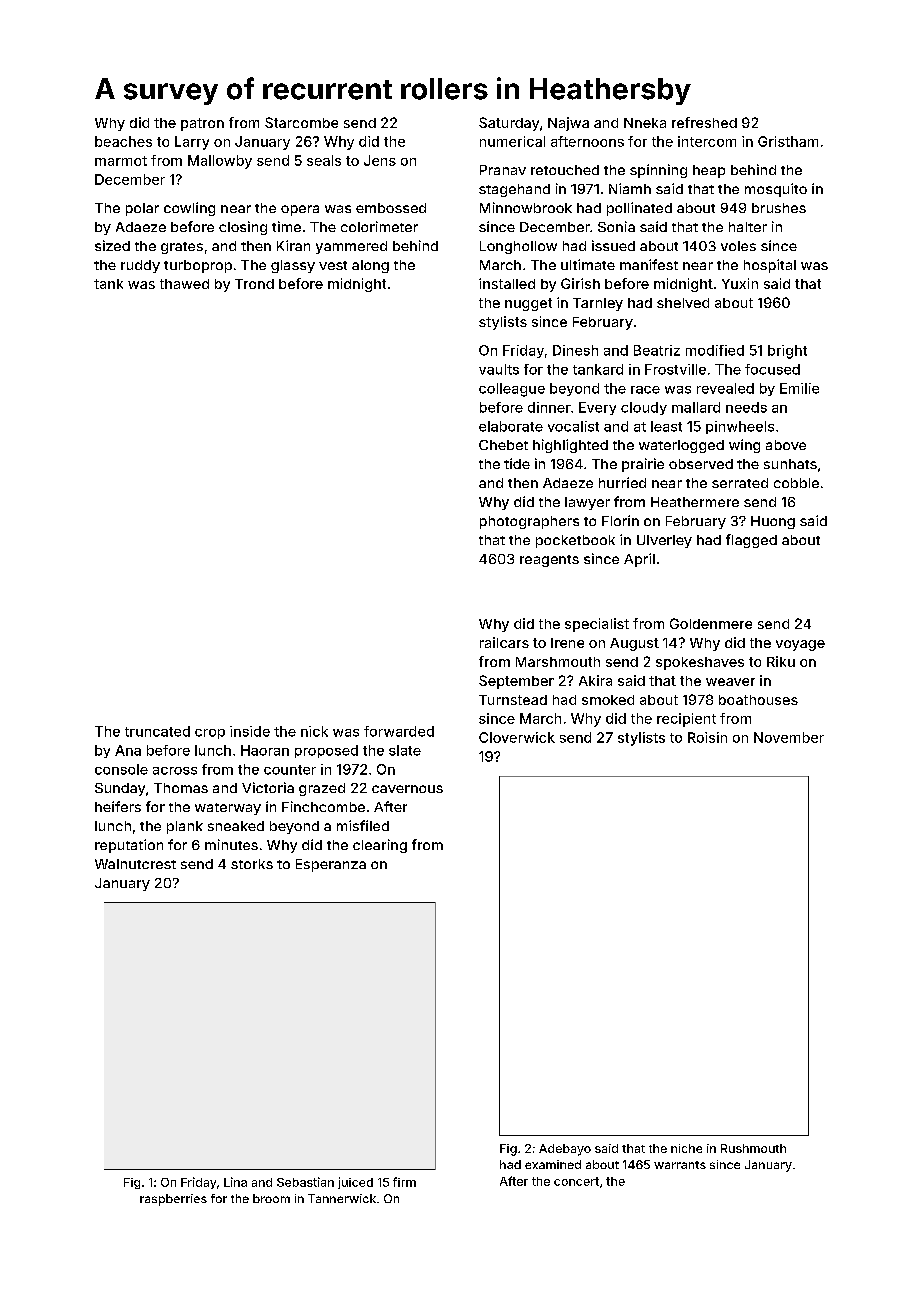 The image size is (924, 1308). I want to click on Nneka, so click(645, 123).
